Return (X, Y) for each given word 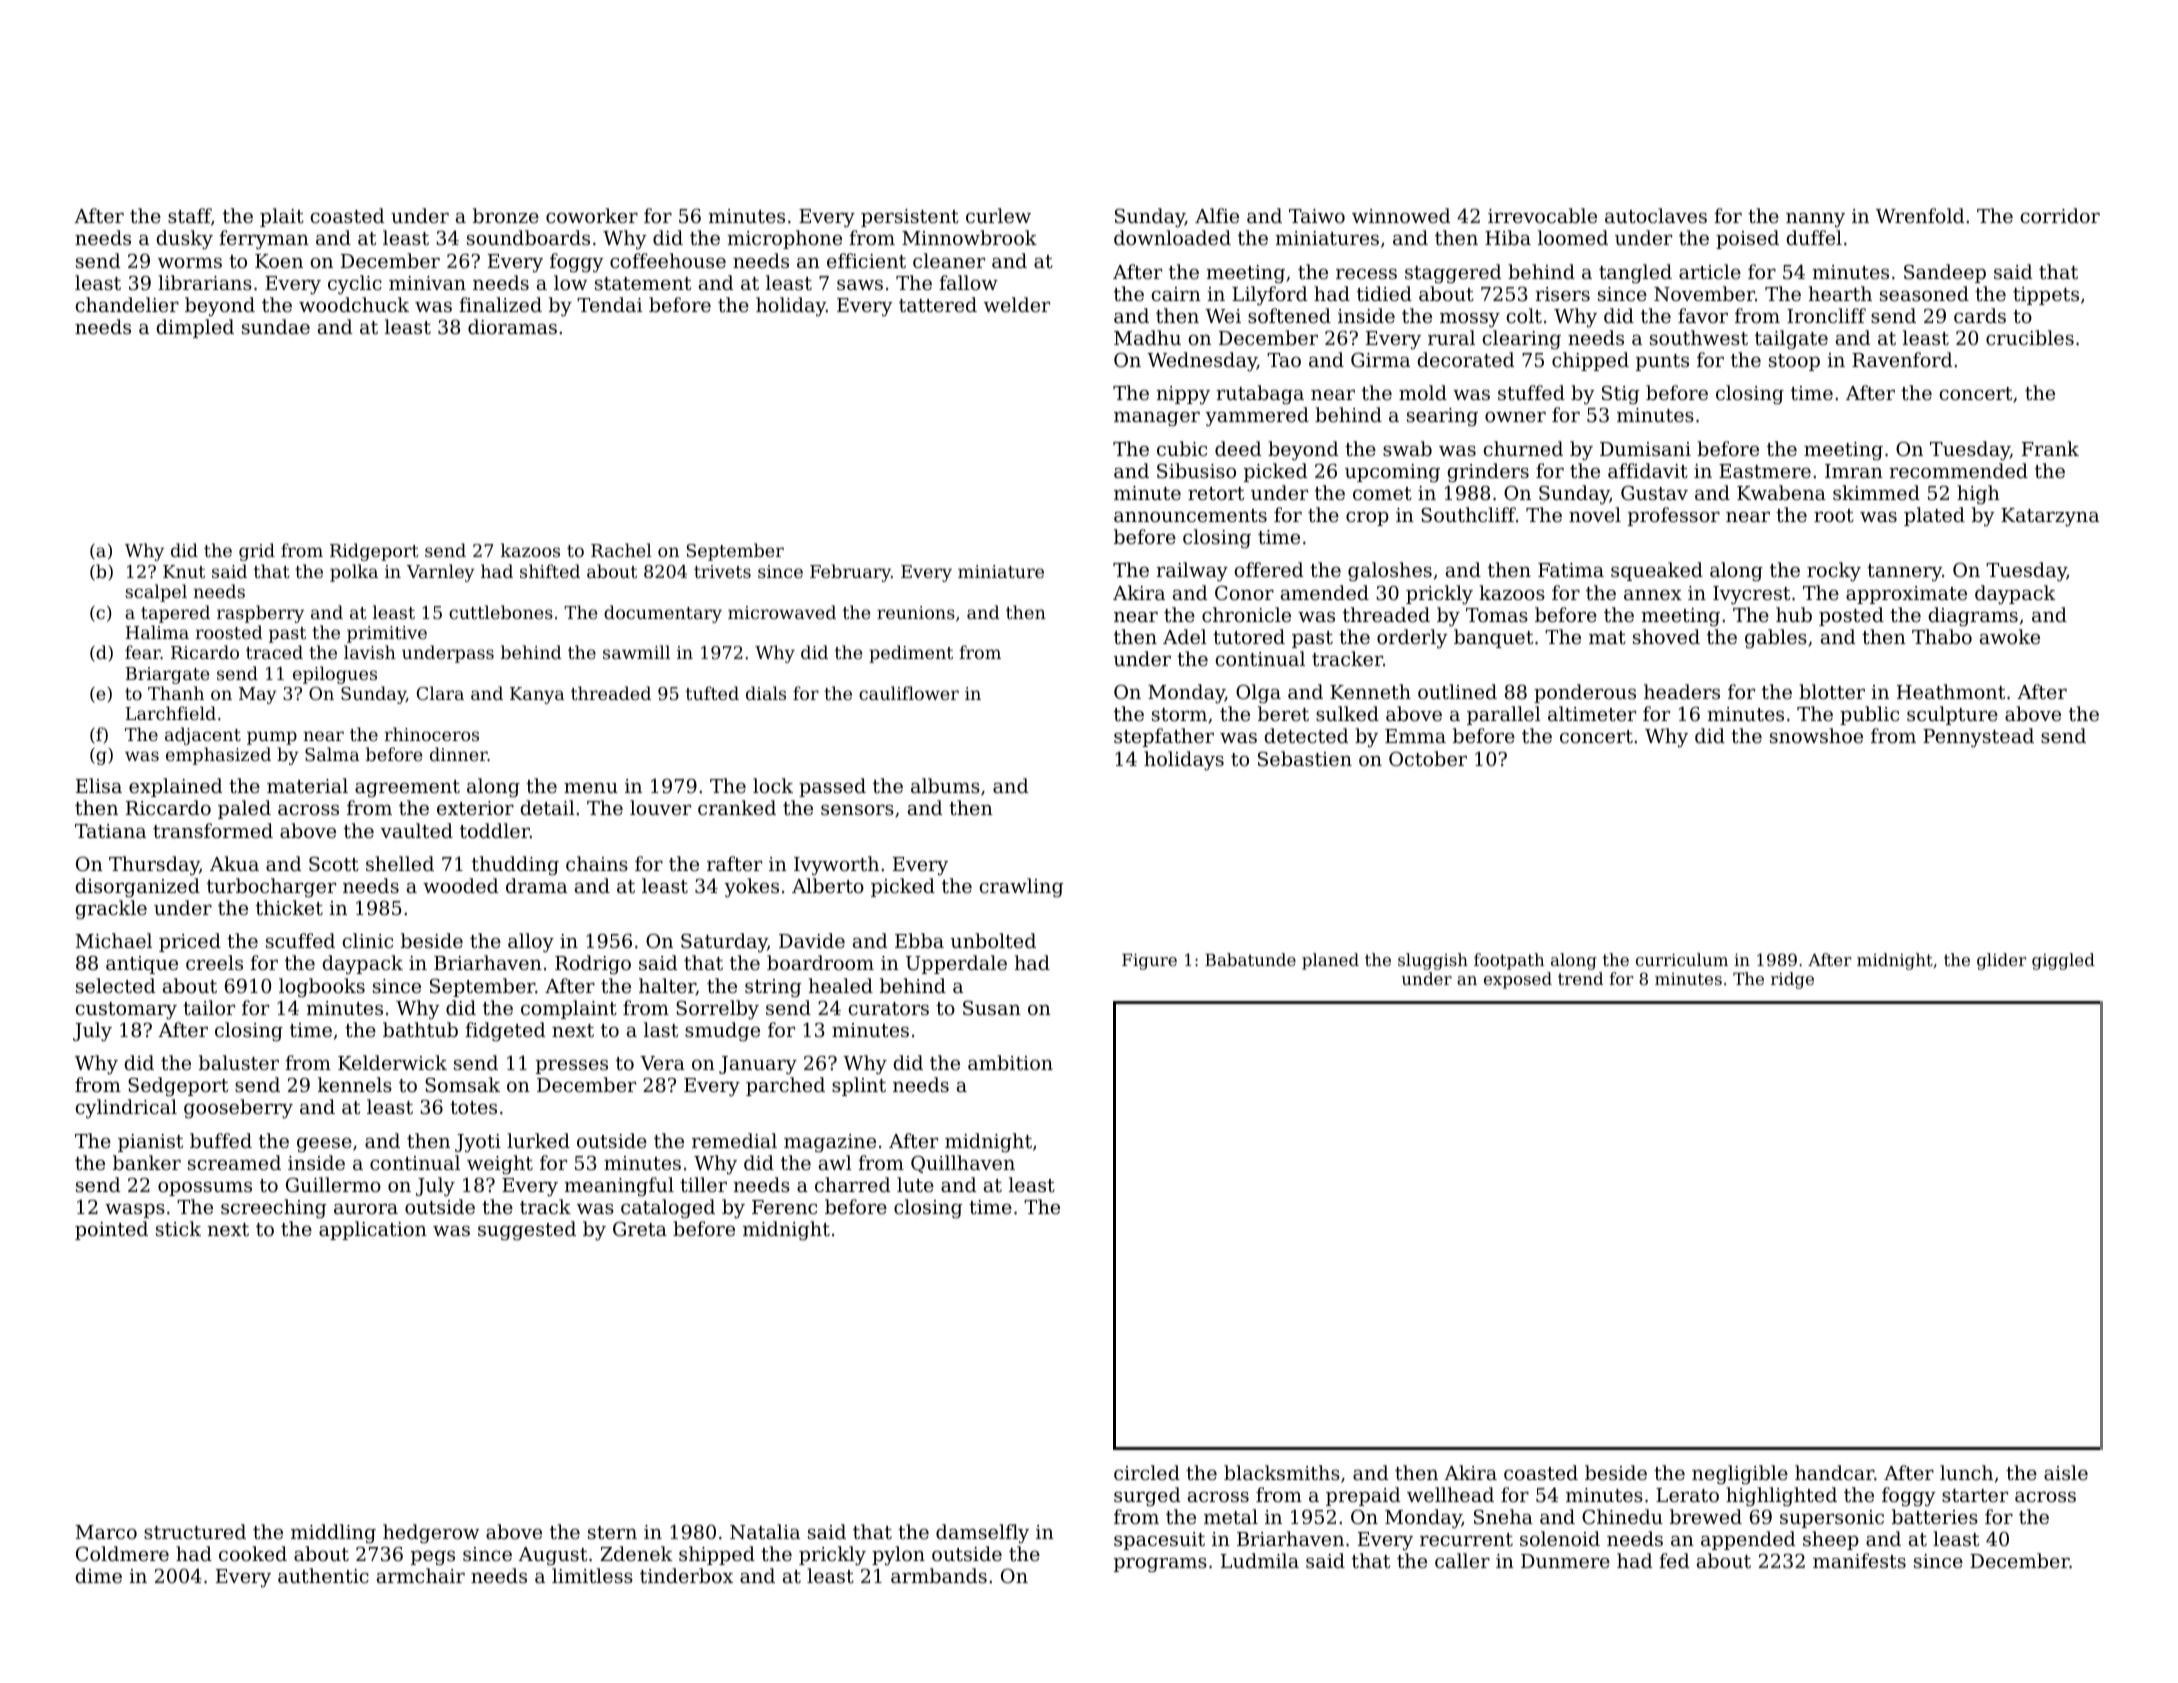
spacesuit (1159, 1541)
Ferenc (784, 1207)
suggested (527, 1231)
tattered (938, 304)
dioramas (512, 326)
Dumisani (1645, 449)
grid (257, 552)
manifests (1859, 1560)
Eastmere (1765, 471)
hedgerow (431, 1534)
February (850, 573)
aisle (2066, 1472)
